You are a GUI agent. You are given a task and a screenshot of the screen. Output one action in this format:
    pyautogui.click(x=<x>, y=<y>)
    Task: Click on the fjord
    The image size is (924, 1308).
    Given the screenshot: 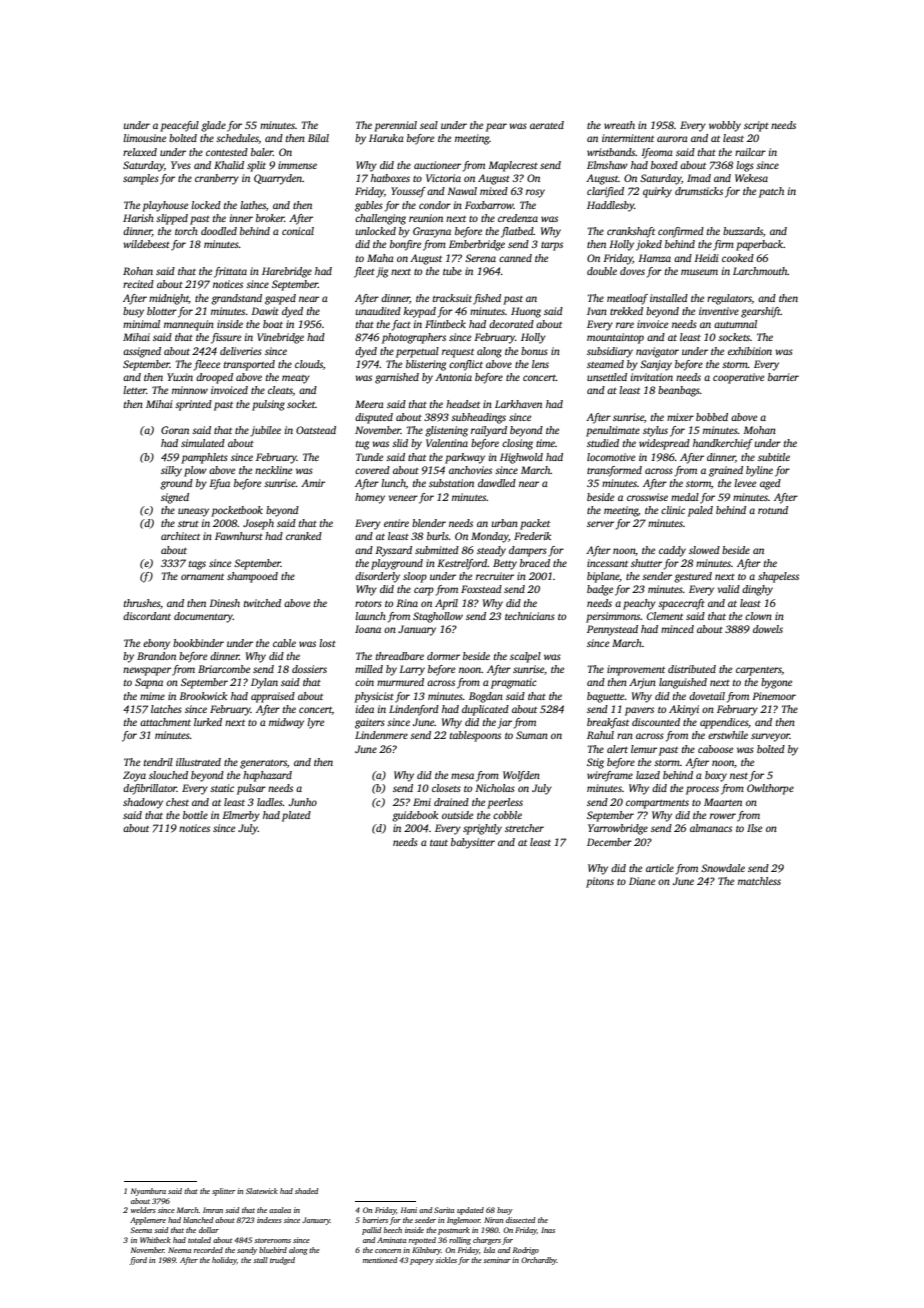 What is the action you would take?
    pyautogui.click(x=138, y=1261)
